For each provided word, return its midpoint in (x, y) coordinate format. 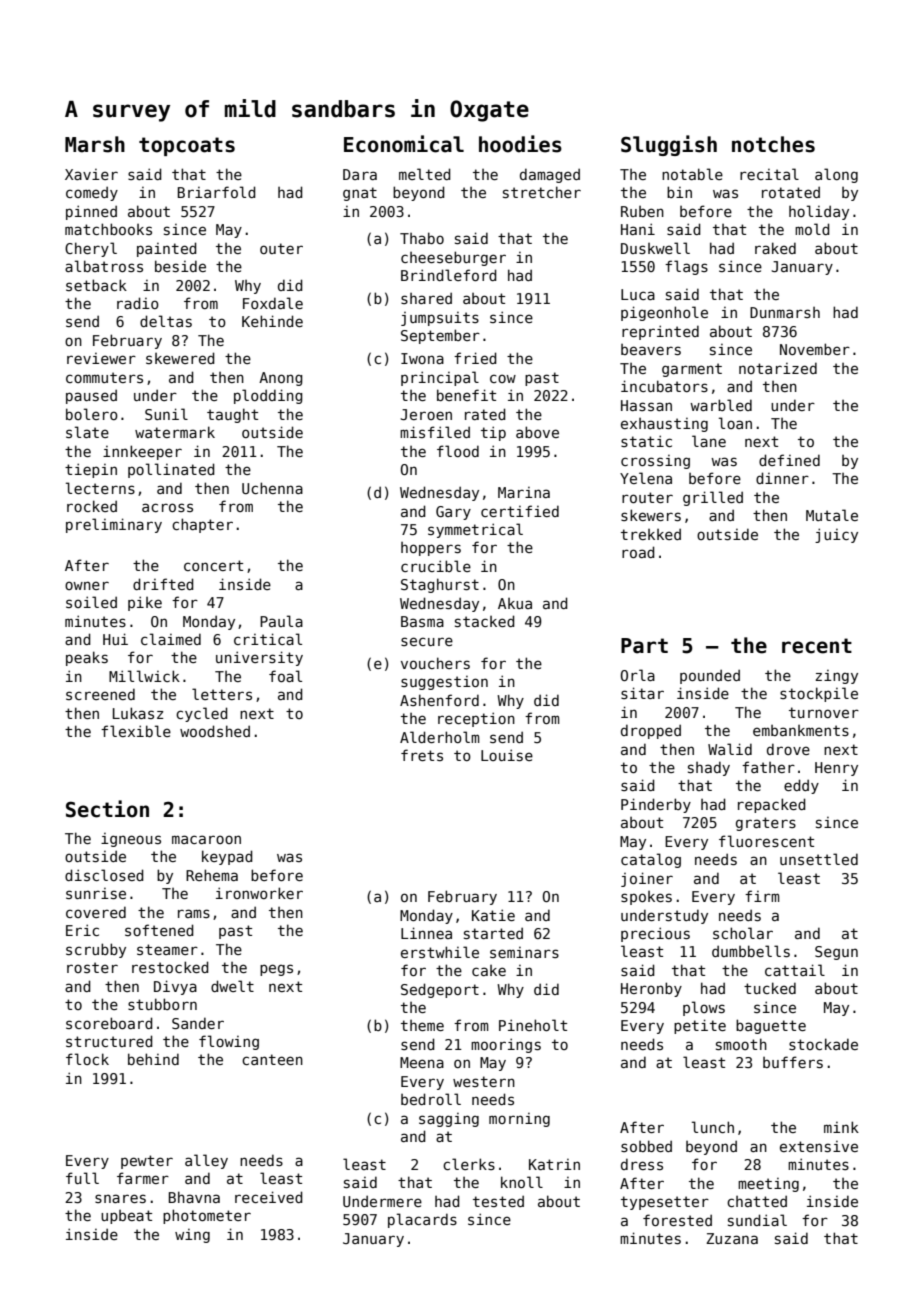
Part (644, 646)
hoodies (520, 144)
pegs (276, 970)
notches (773, 144)
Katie (493, 915)
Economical (404, 144)
